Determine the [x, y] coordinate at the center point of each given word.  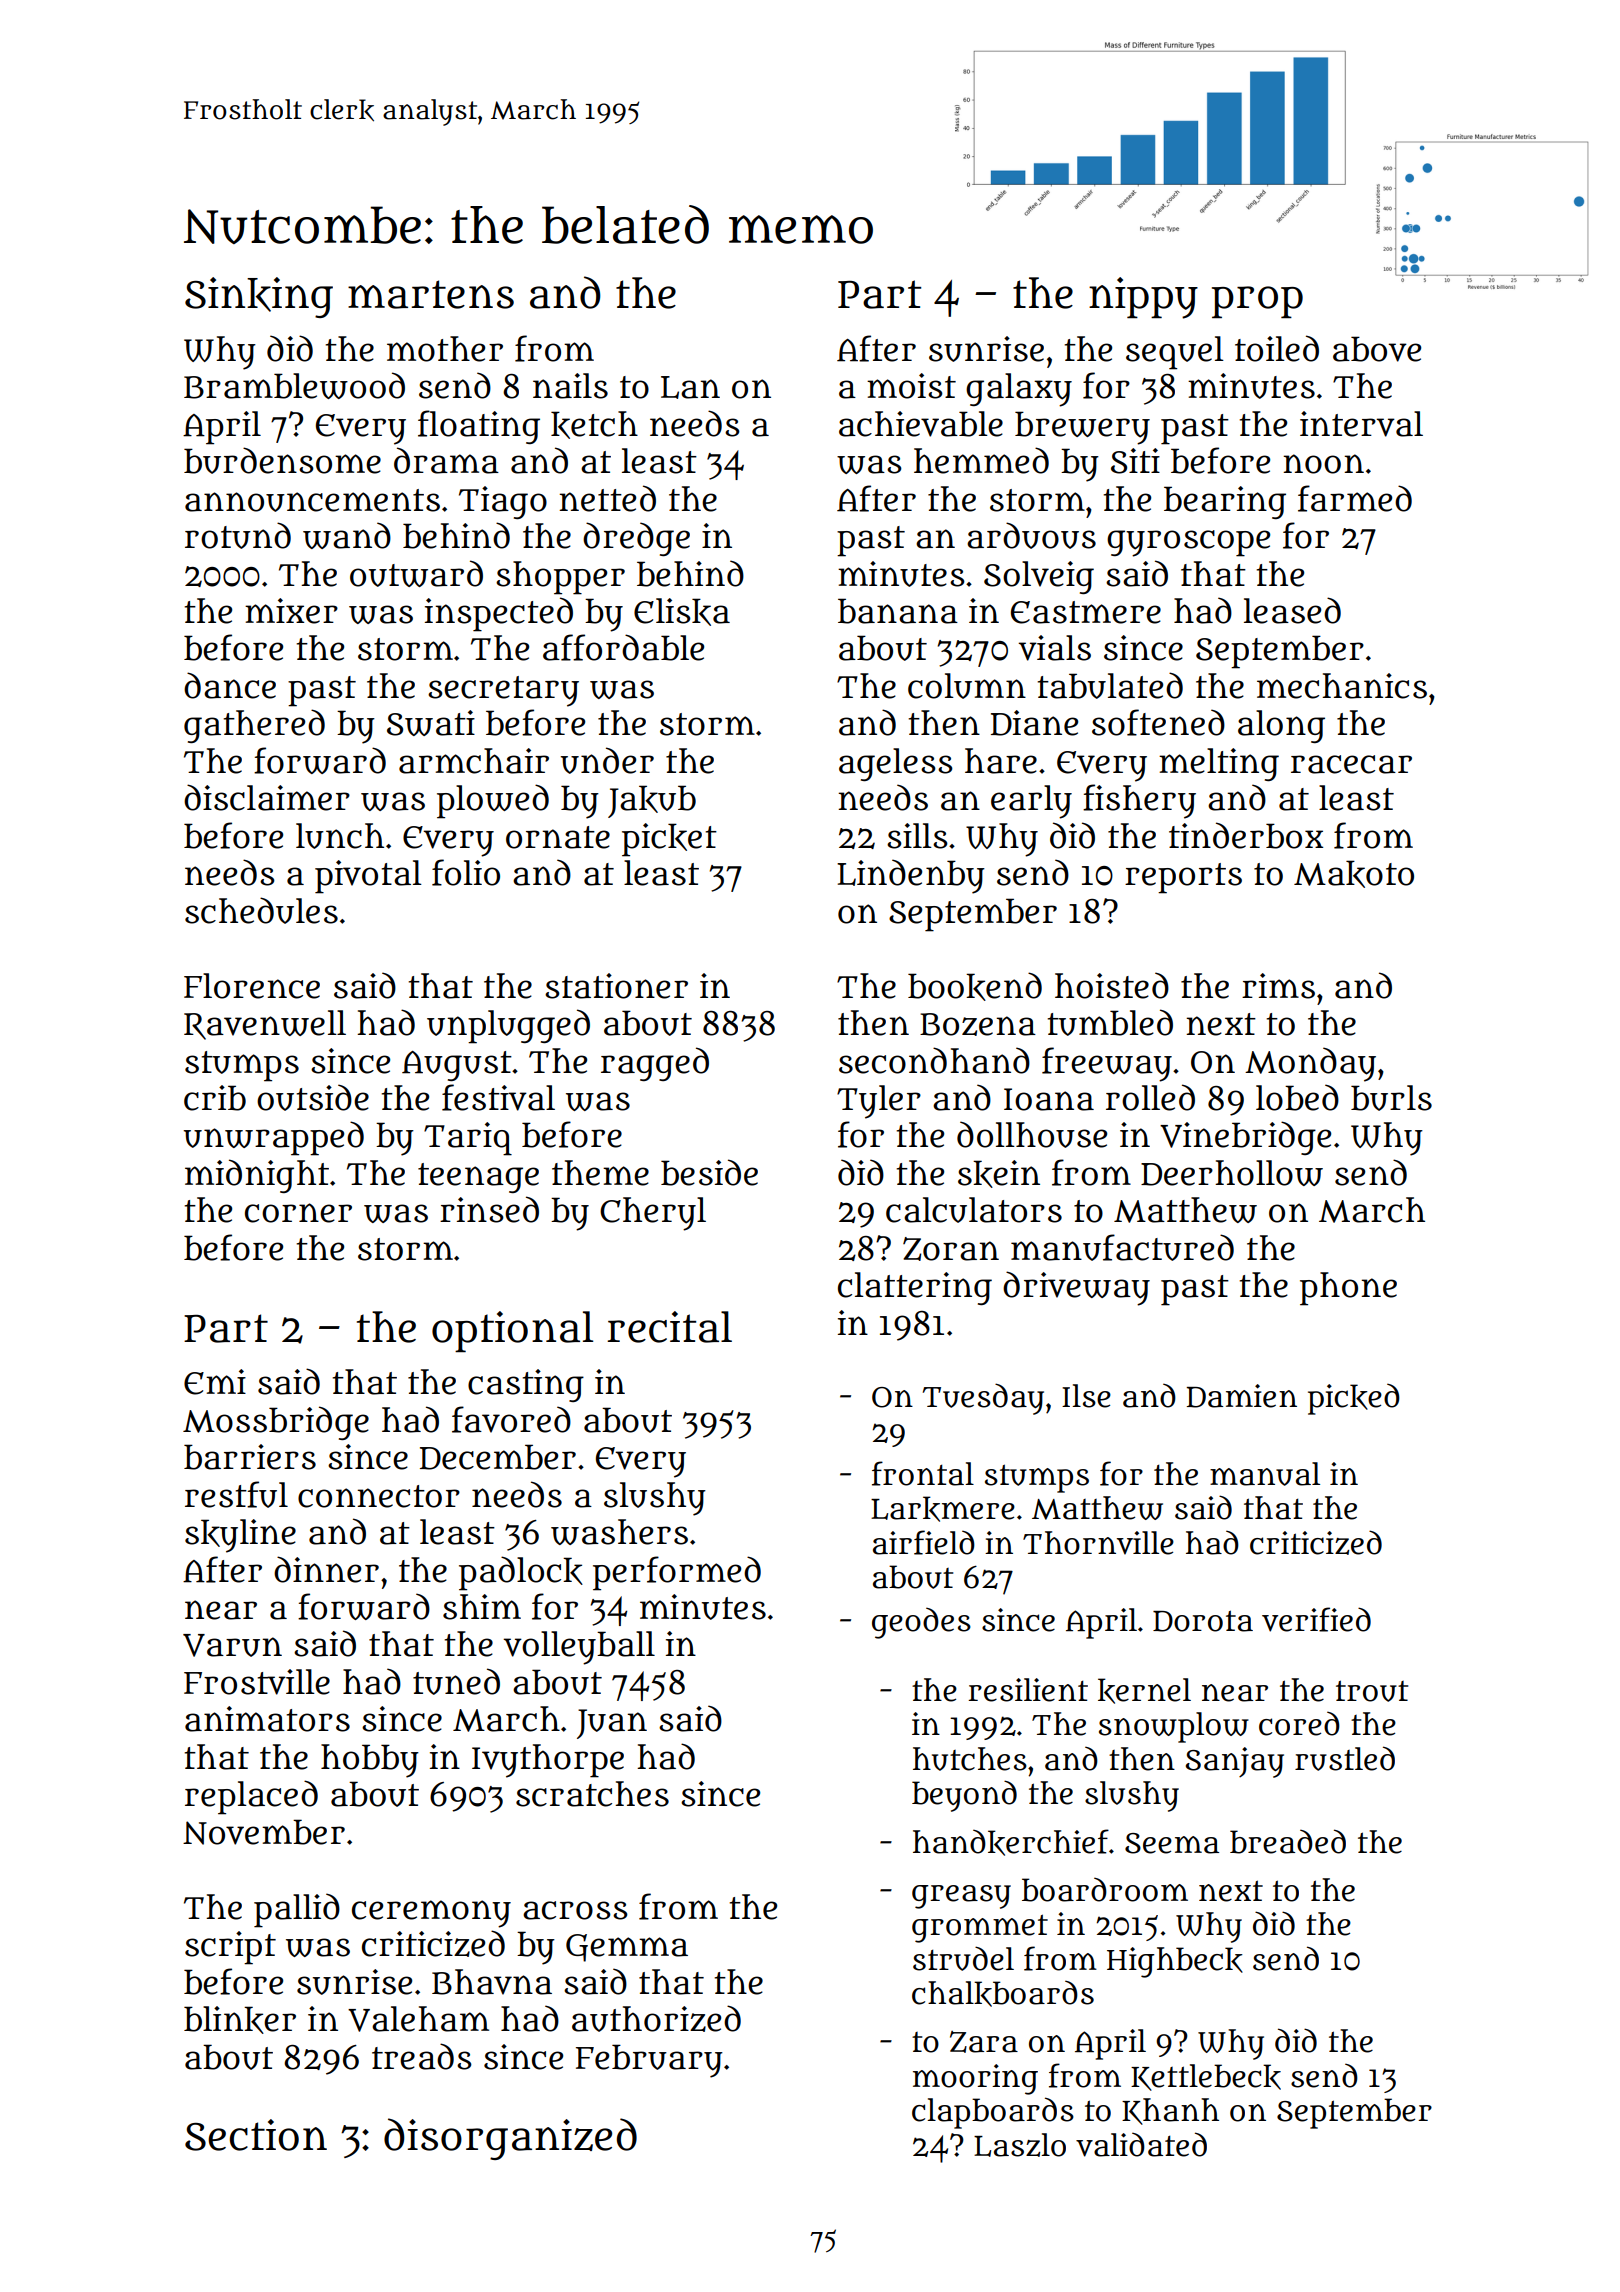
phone [1348, 1289]
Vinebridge [1245, 1138]
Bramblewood [294, 385]
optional [512, 1331]
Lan [690, 387]
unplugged [508, 1026]
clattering [915, 1288]
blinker [240, 2020]
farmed [1355, 498]
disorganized [510, 2139]
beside [709, 1172]
